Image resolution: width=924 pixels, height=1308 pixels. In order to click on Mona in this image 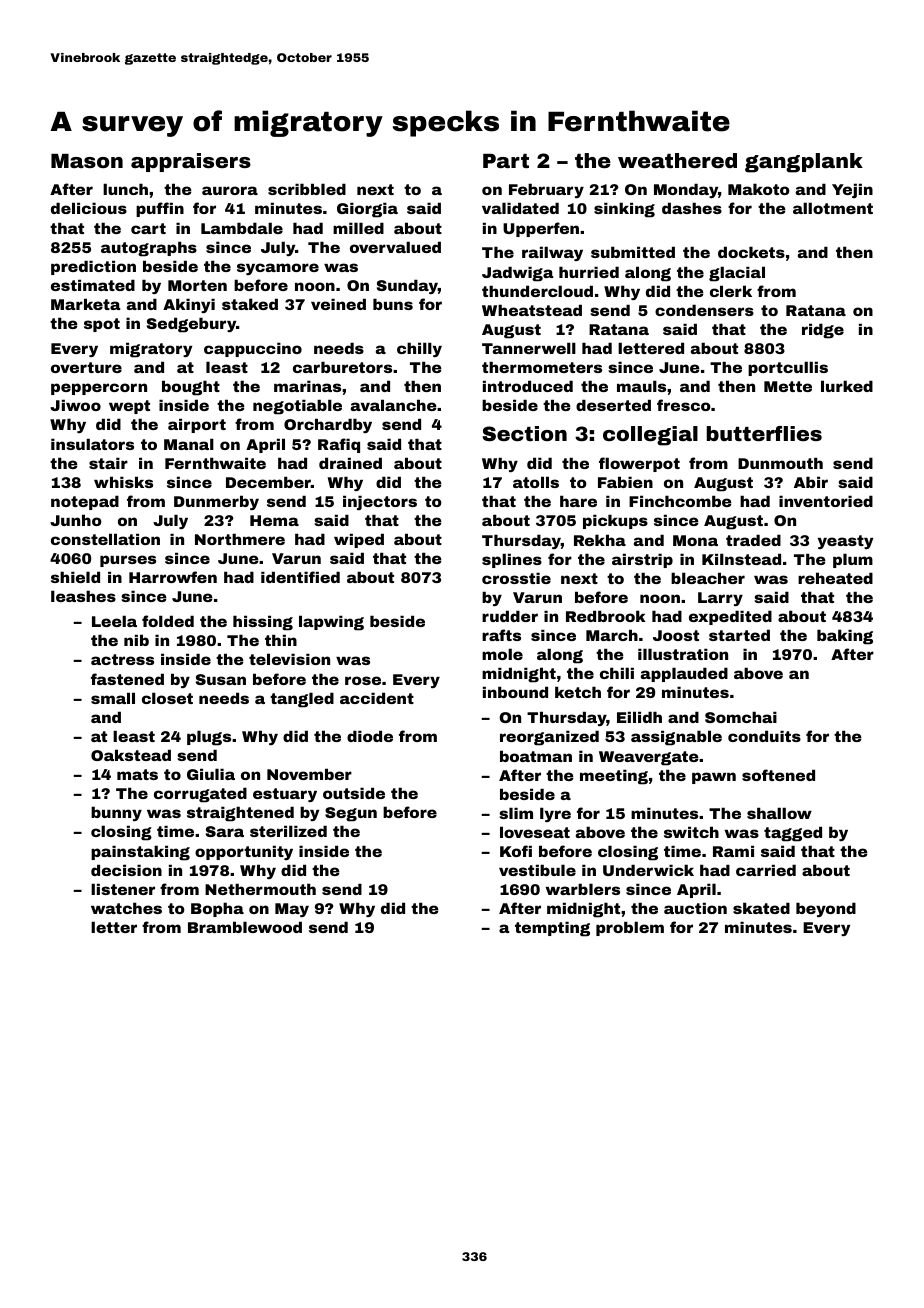, I will do `click(695, 540)`.
